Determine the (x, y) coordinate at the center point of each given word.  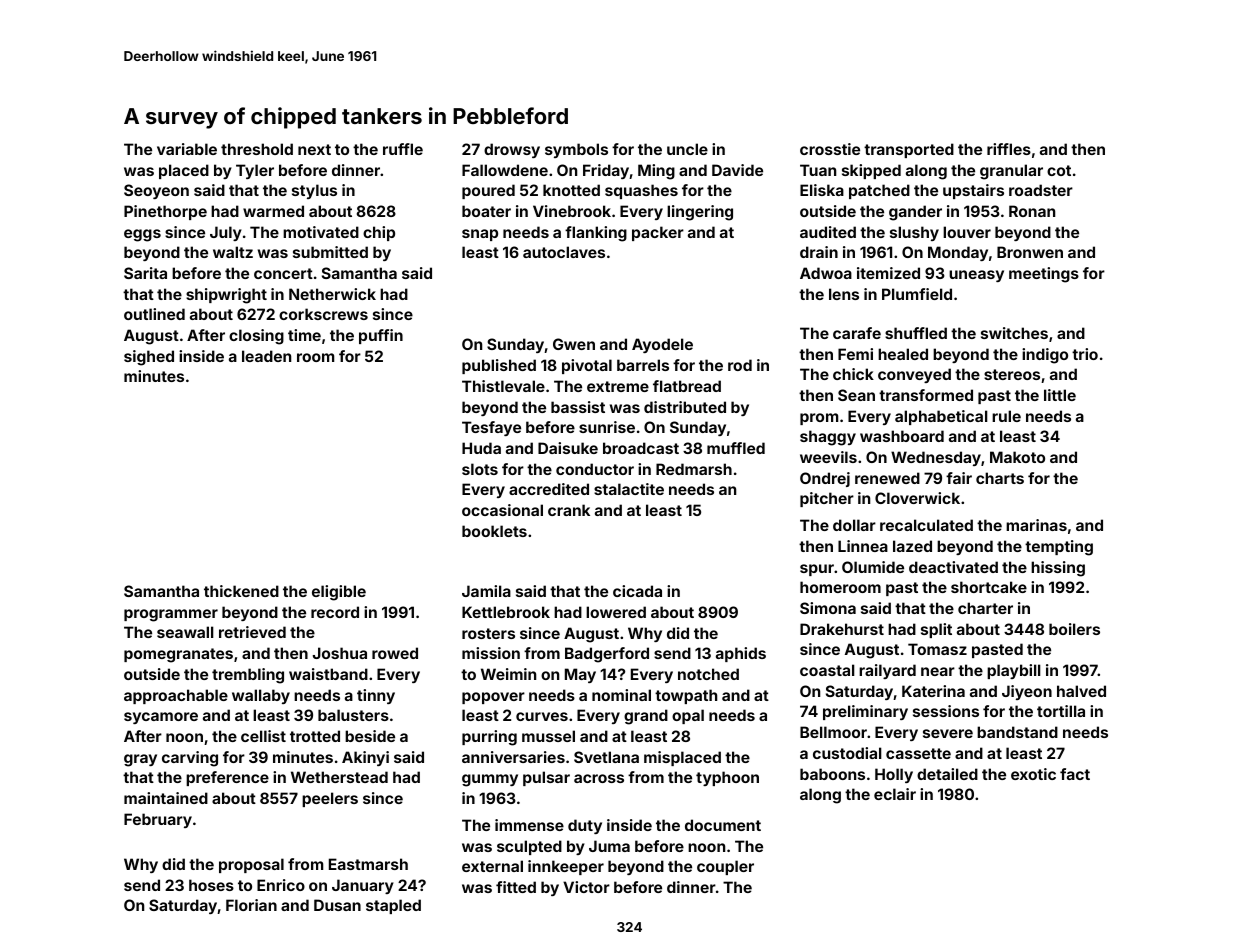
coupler (725, 867)
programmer (171, 615)
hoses (211, 885)
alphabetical (941, 417)
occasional (502, 510)
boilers (1074, 629)
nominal (621, 695)
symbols (576, 150)
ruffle (403, 149)
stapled (393, 906)
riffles (1009, 149)
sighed (149, 358)
